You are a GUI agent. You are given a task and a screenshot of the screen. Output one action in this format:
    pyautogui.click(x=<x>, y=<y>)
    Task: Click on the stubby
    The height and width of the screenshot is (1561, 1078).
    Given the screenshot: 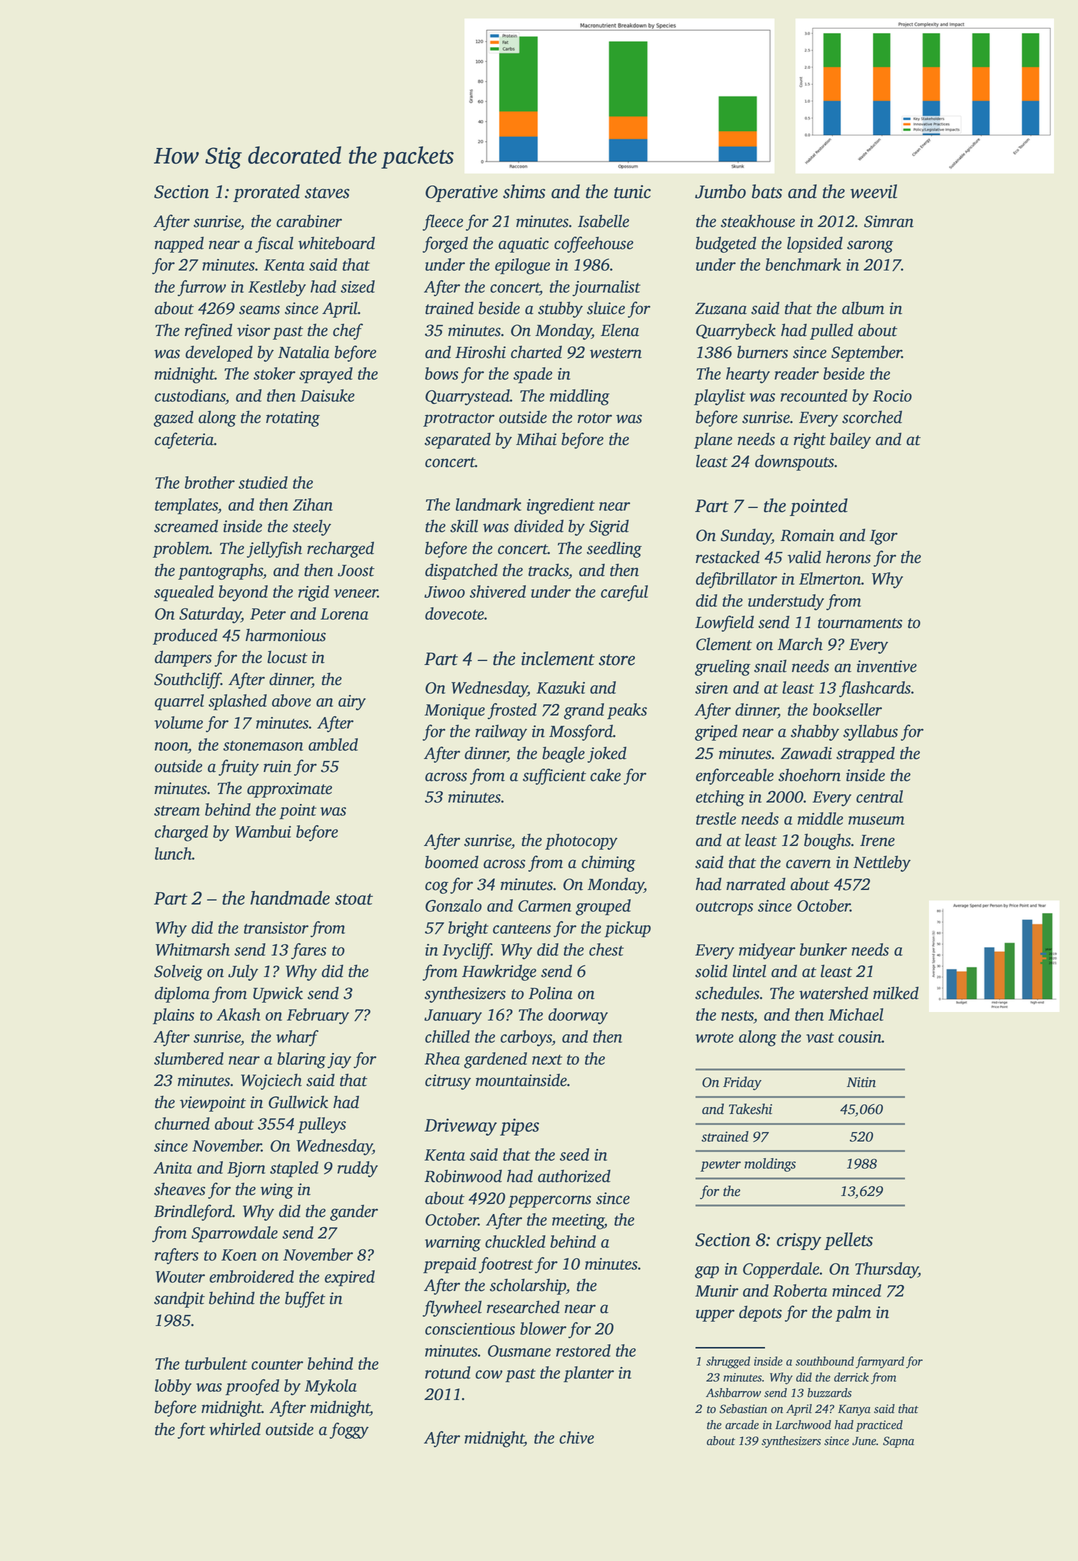 What is the action you would take?
    pyautogui.click(x=560, y=309)
